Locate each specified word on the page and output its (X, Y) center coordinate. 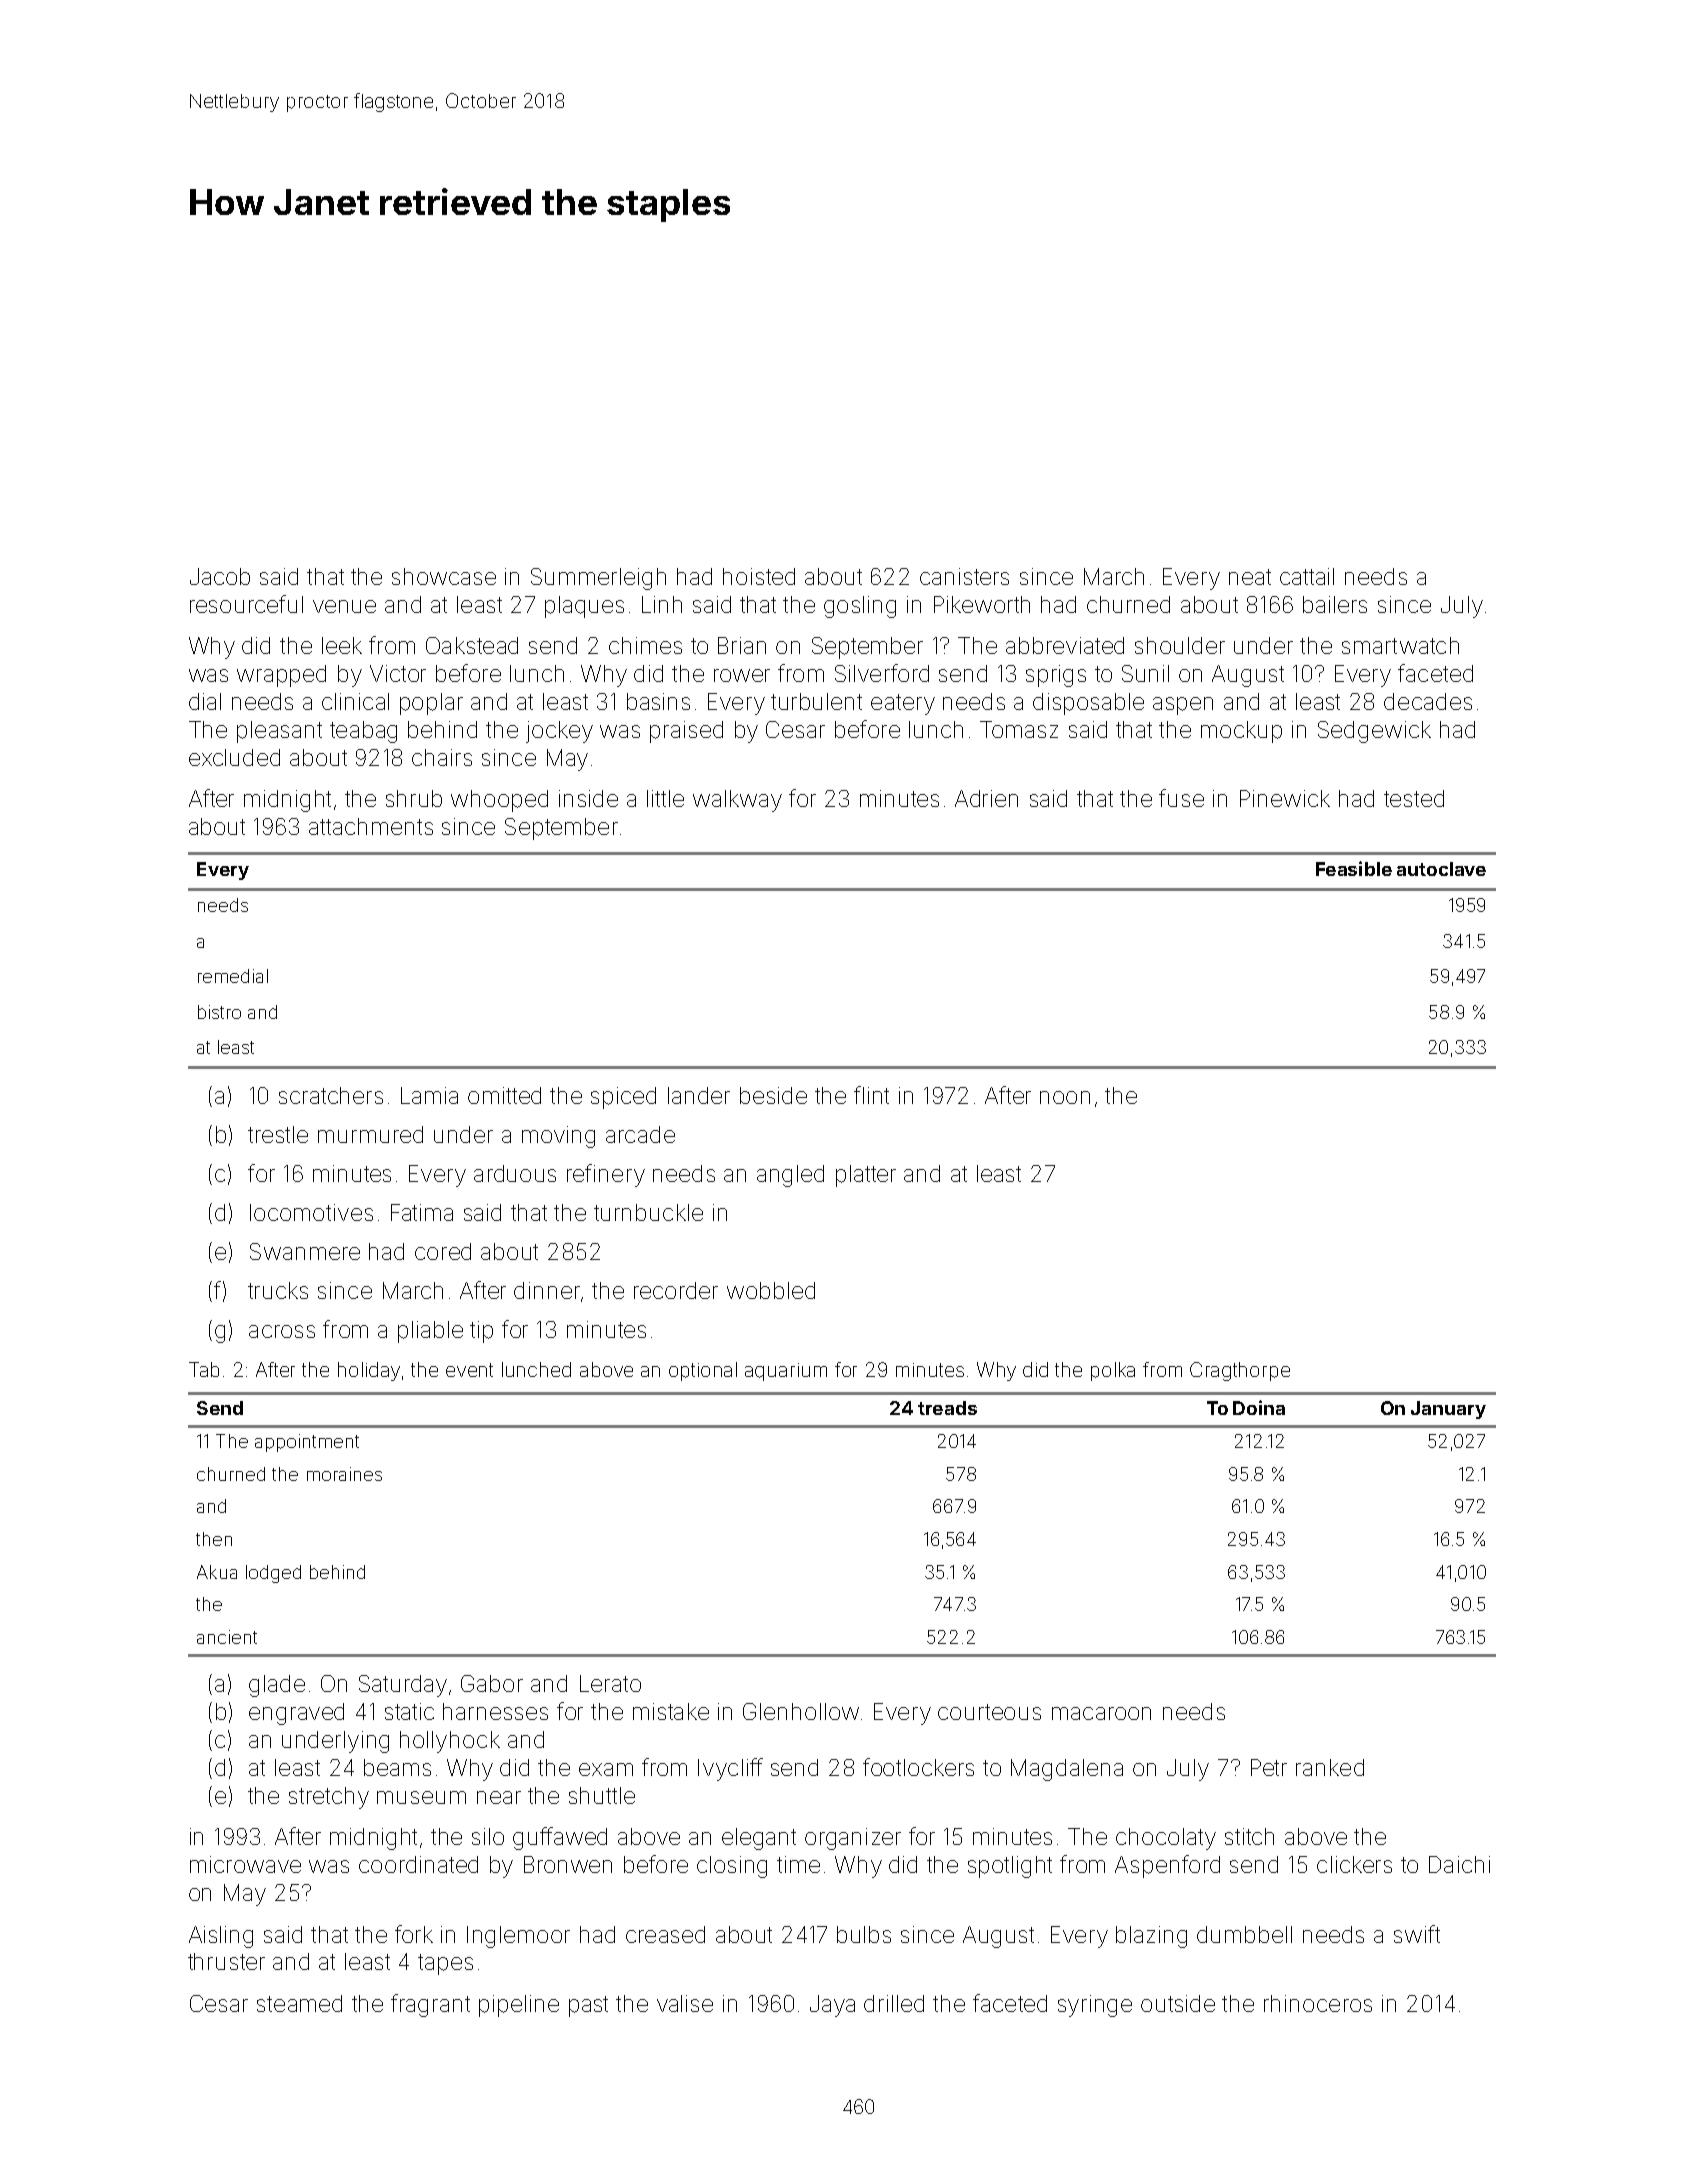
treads (947, 1408)
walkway (737, 801)
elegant (759, 1839)
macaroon (1101, 1713)
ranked (1330, 1767)
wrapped (281, 676)
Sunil (1145, 673)
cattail (1307, 576)
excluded (234, 757)
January (1448, 1410)
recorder (676, 1290)
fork (414, 1934)
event (469, 1370)
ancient (227, 1637)
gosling (860, 607)
